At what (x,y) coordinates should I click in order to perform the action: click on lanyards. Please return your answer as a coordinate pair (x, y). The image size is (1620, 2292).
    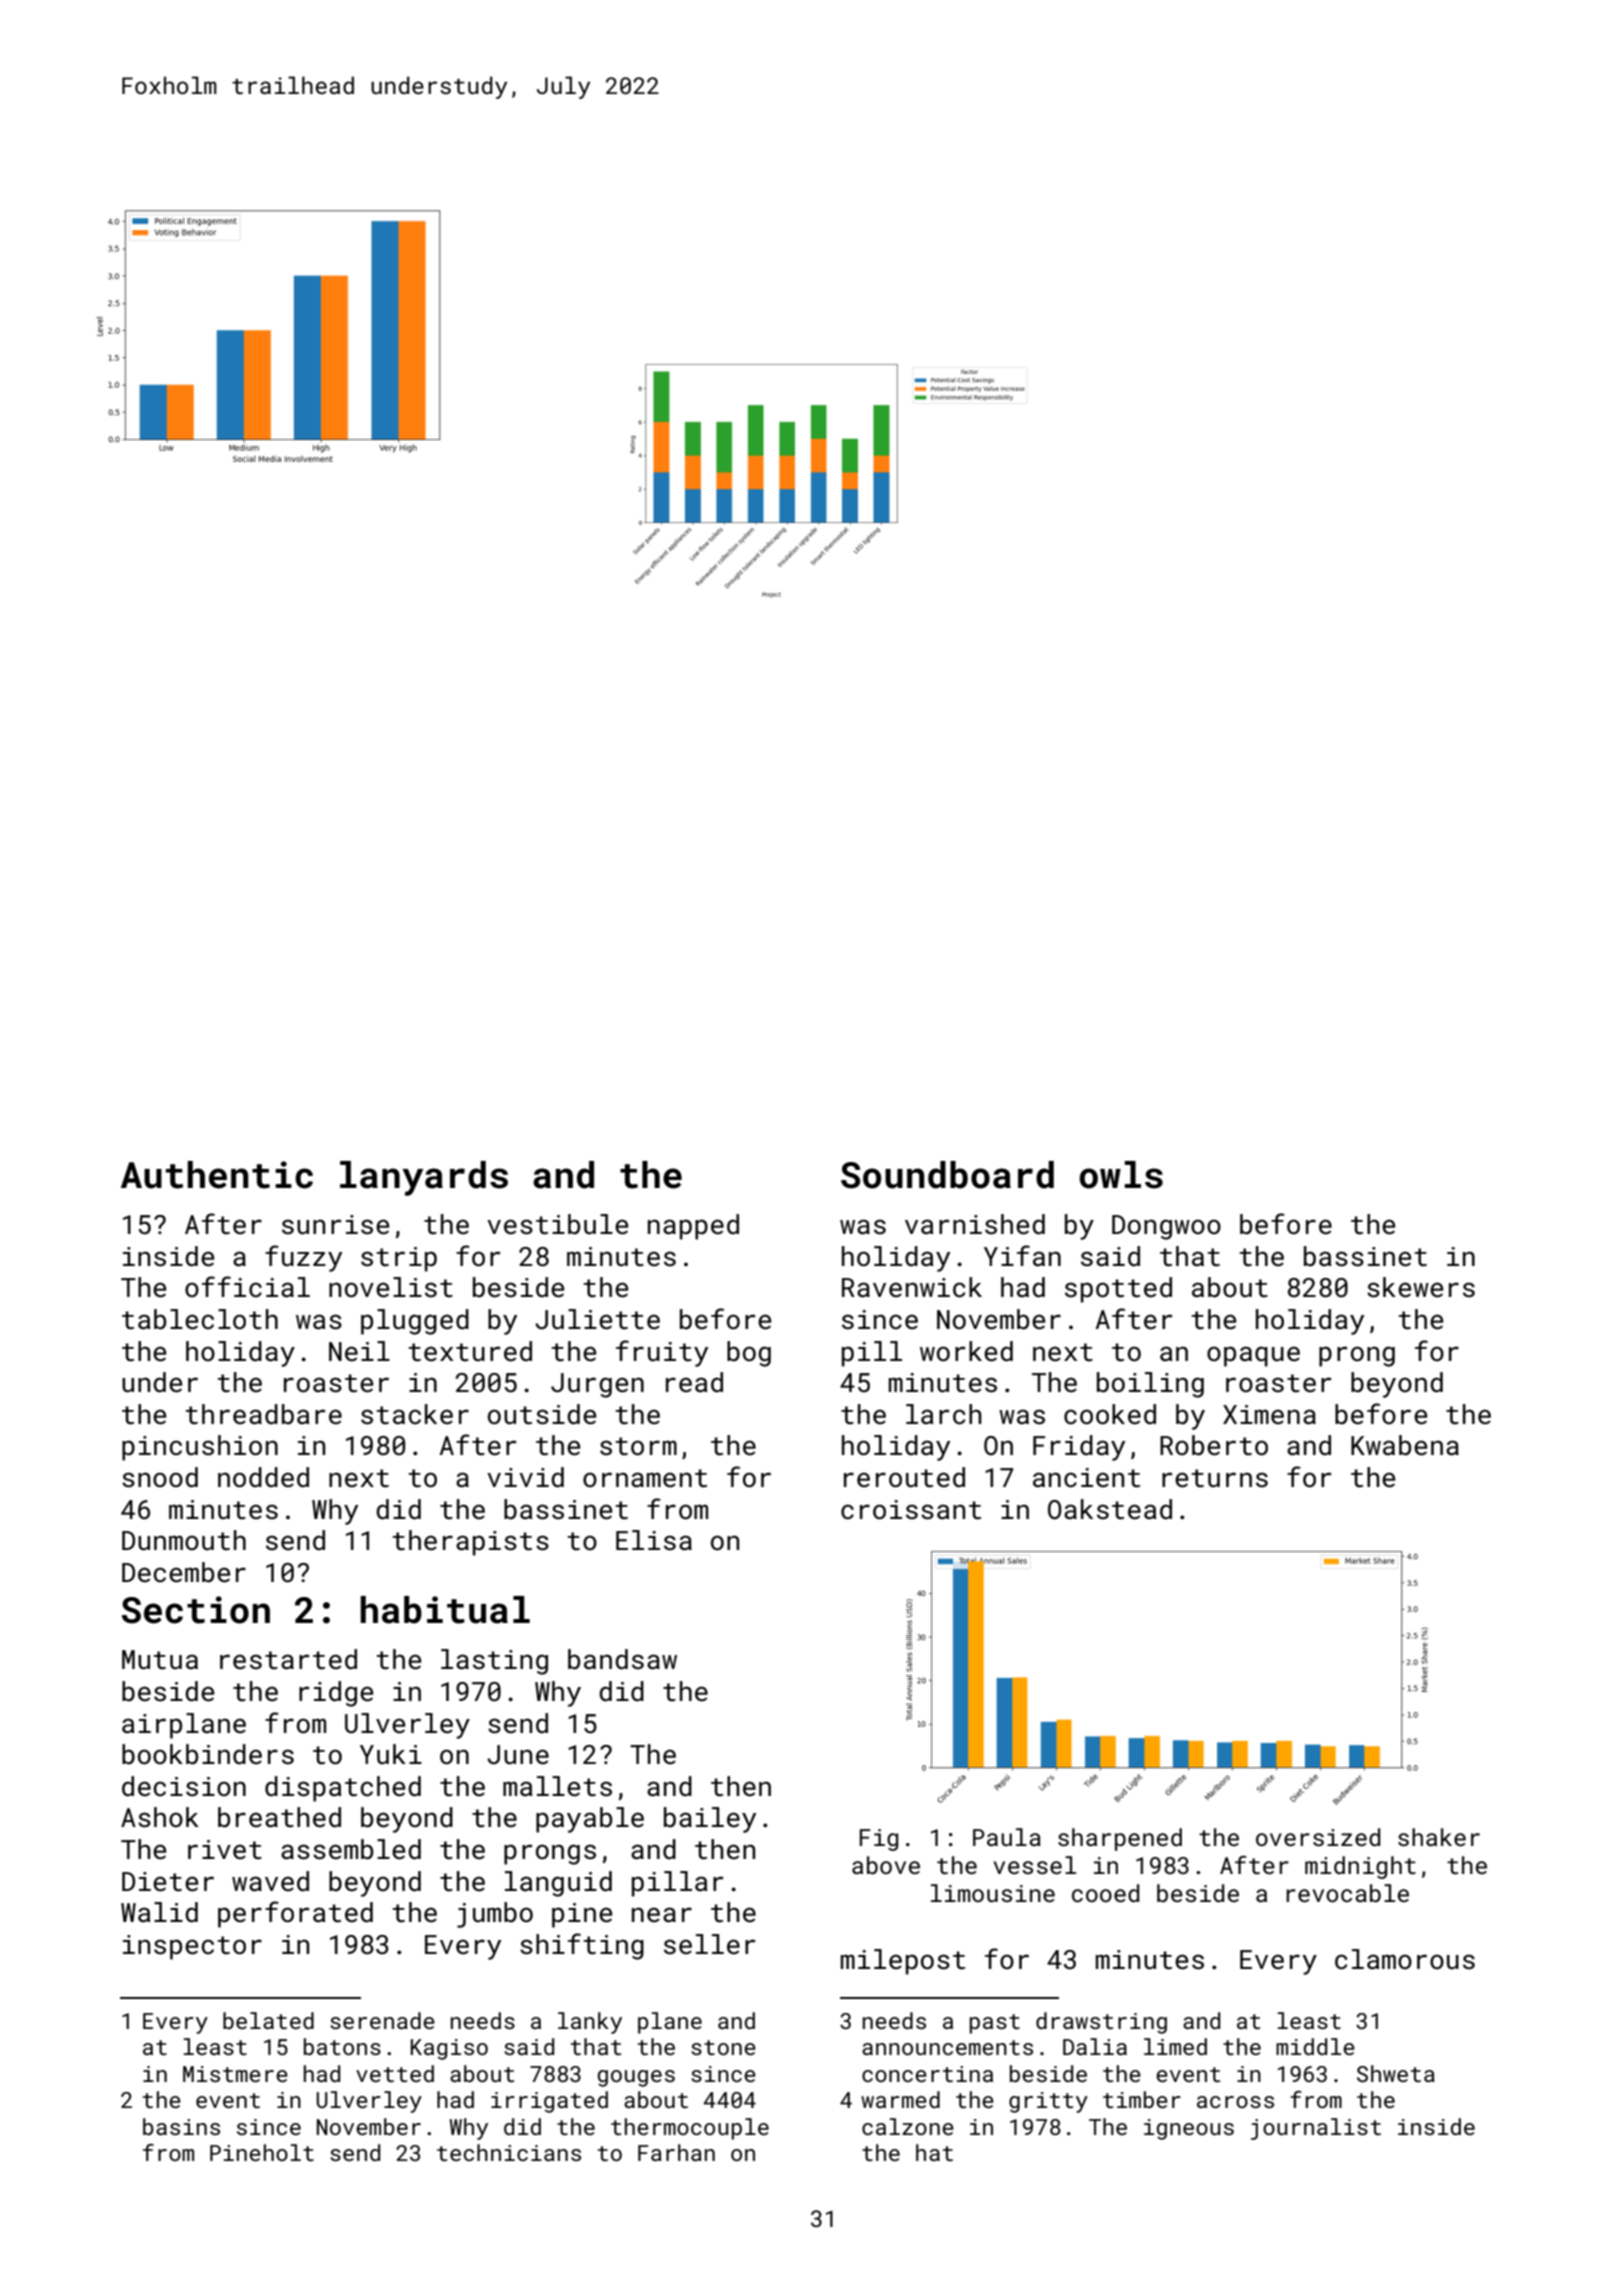
    Looking at the image, I should click on (424, 1178).
